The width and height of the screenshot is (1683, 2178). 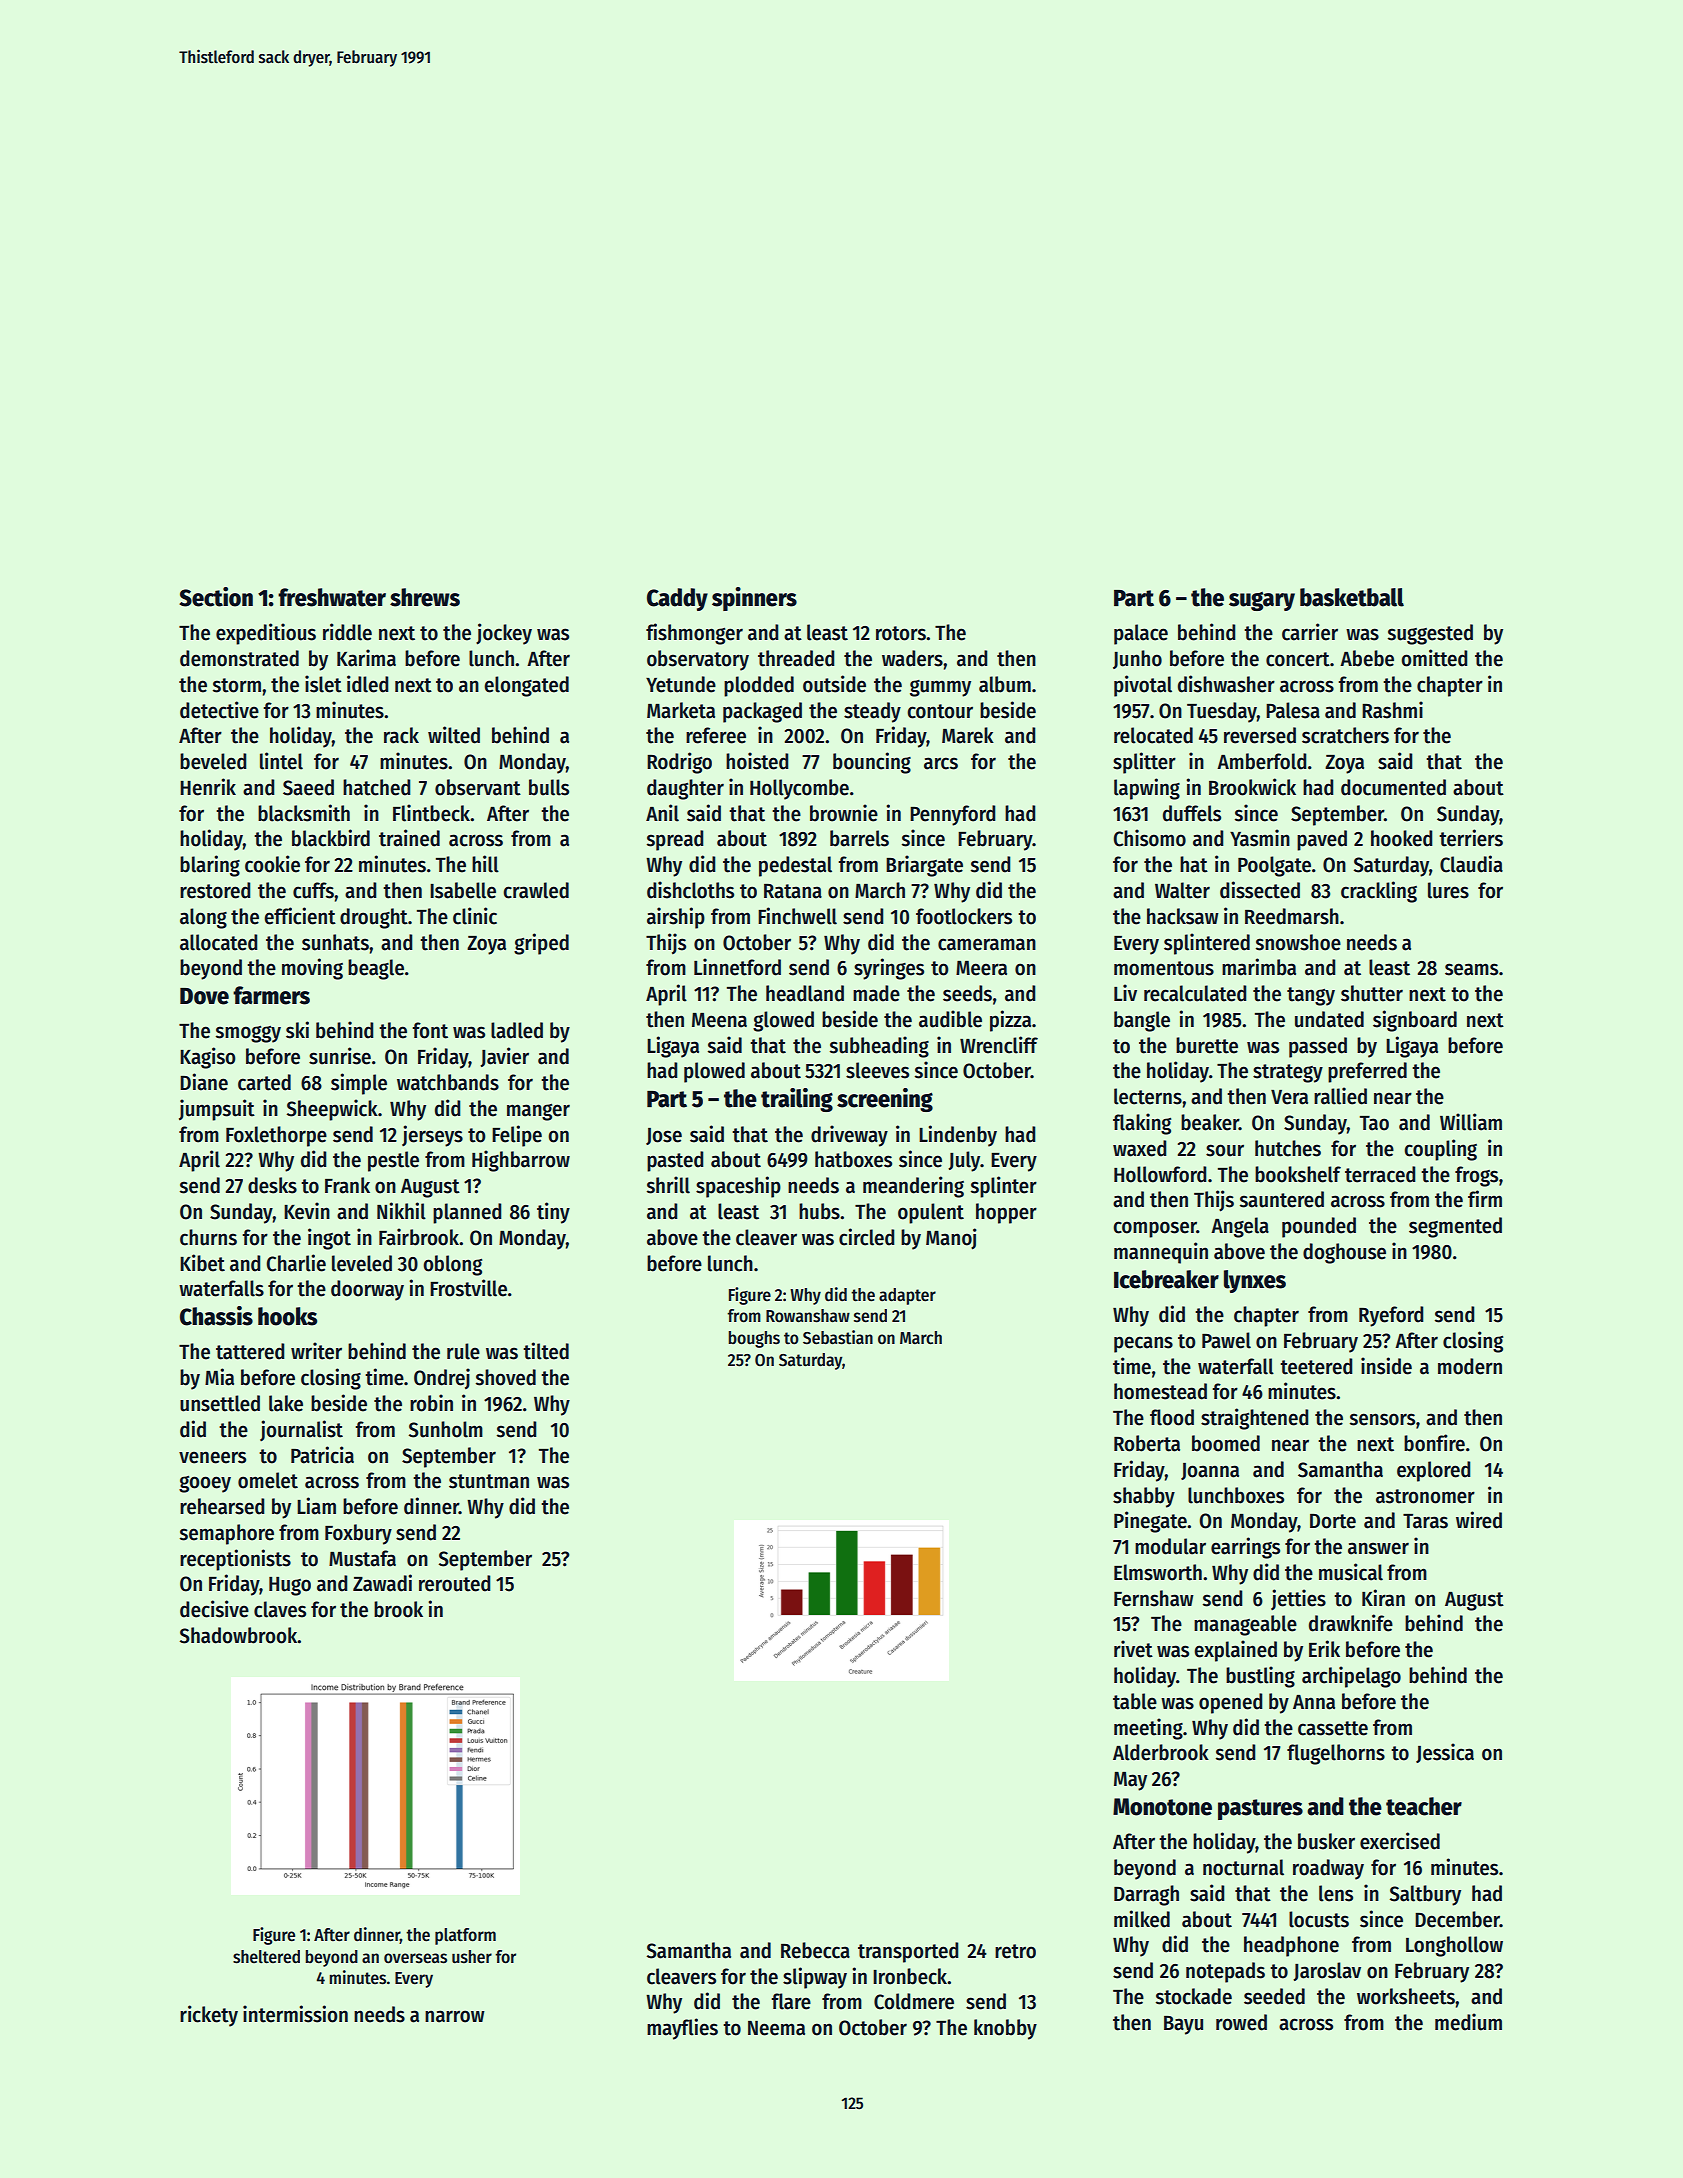 What do you see at coordinates (455, 1583) in the screenshot?
I see `rerouted` at bounding box center [455, 1583].
